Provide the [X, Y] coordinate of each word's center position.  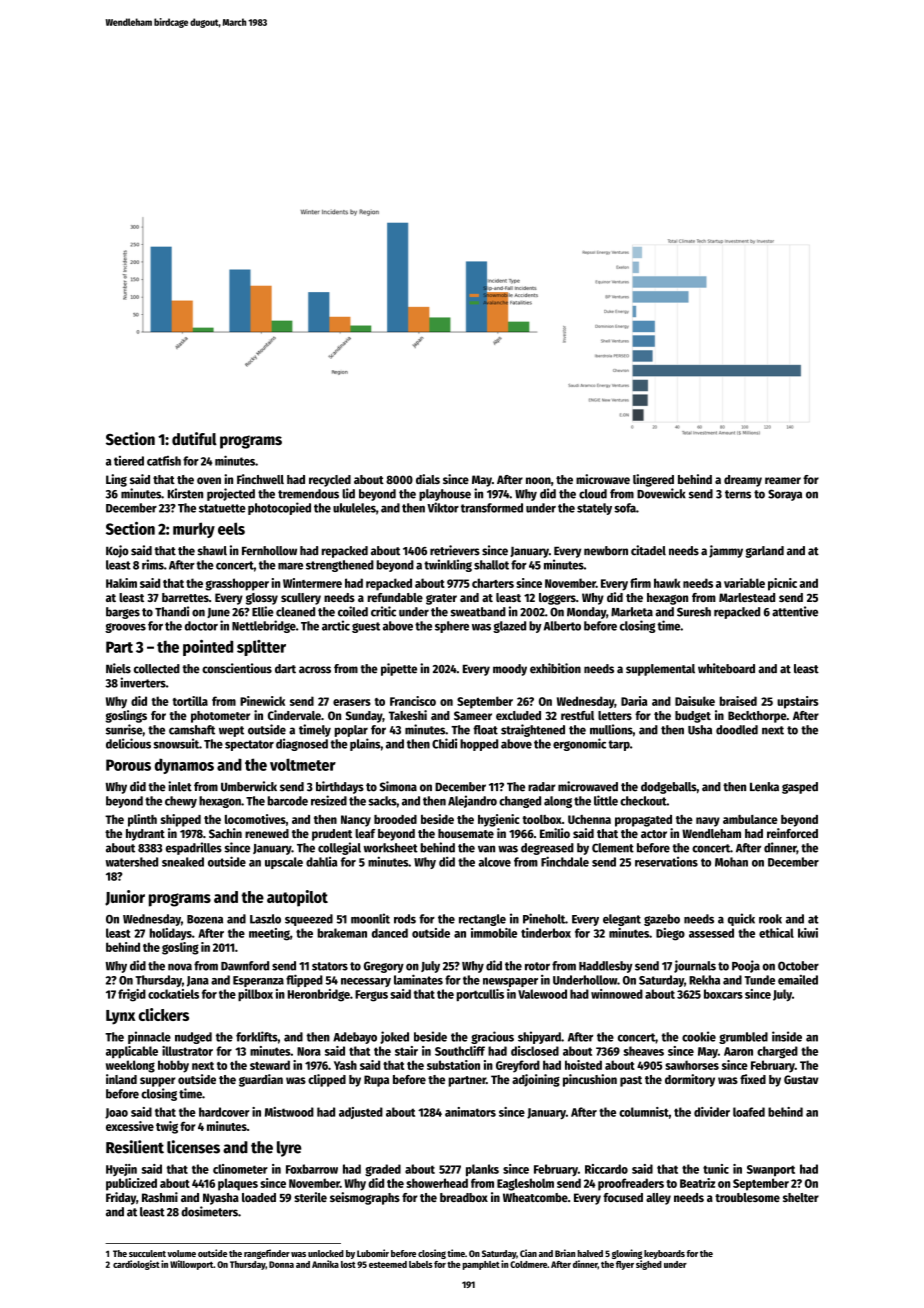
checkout [643, 801]
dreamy [743, 481]
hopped [479, 745]
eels [231, 528]
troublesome [747, 1197]
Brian [565, 1253]
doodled [737, 730]
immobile [494, 933]
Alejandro [472, 801]
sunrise [124, 729]
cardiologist [136, 1265]
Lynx [120, 1017]
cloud [593, 494]
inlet [180, 786]
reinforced [792, 833]
